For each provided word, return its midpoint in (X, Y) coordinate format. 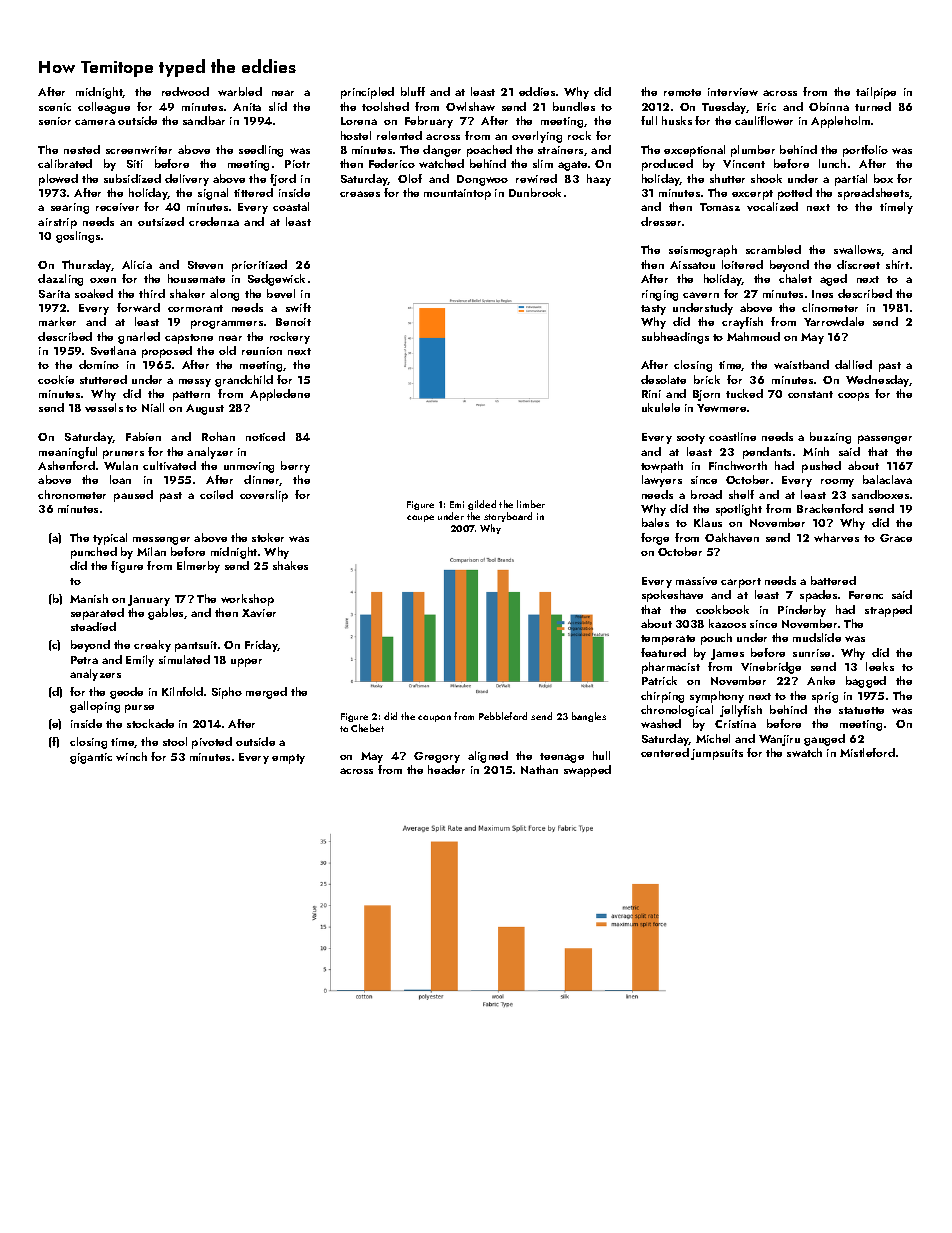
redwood (185, 91)
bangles (589, 717)
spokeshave (672, 596)
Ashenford (66, 465)
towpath (662, 467)
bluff (413, 91)
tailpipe (876, 93)
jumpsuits (717, 754)
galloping (95, 707)
